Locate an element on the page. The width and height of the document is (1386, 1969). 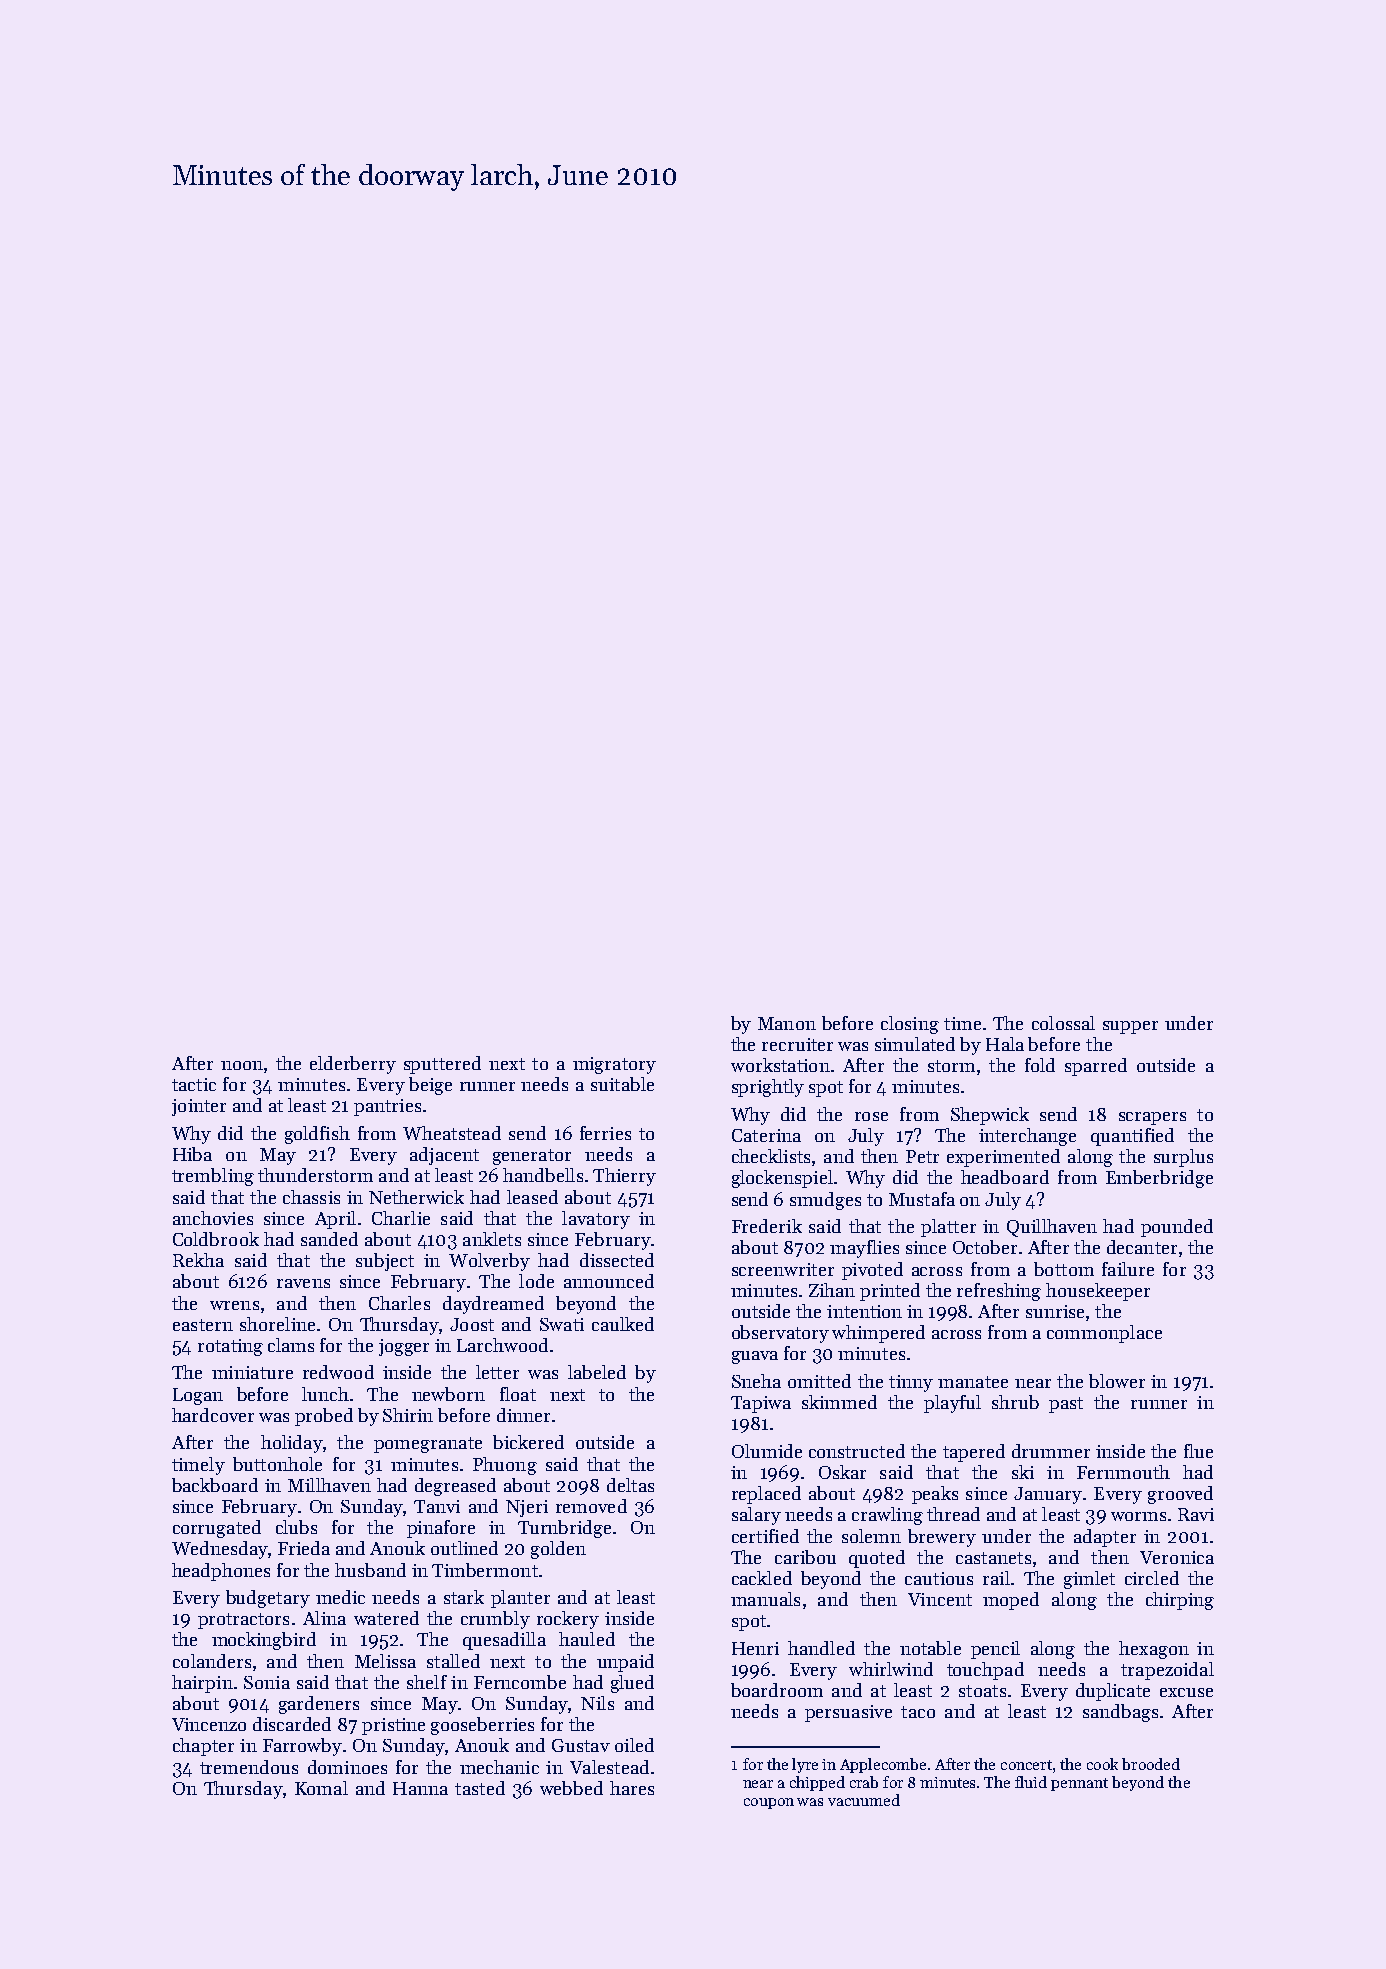
chirping is located at coordinates (1180, 1601).
